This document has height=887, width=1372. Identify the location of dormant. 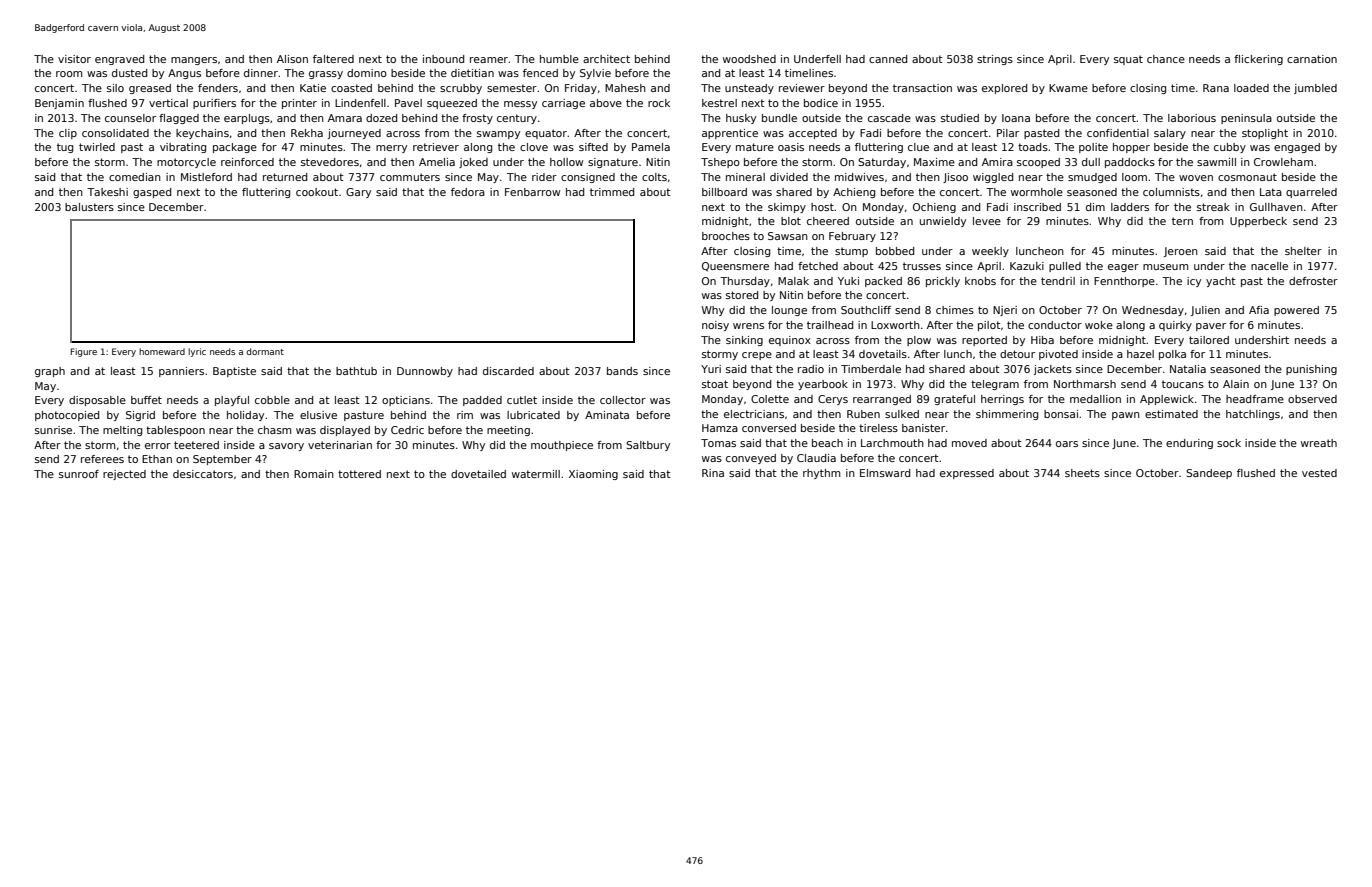
(265, 351).
